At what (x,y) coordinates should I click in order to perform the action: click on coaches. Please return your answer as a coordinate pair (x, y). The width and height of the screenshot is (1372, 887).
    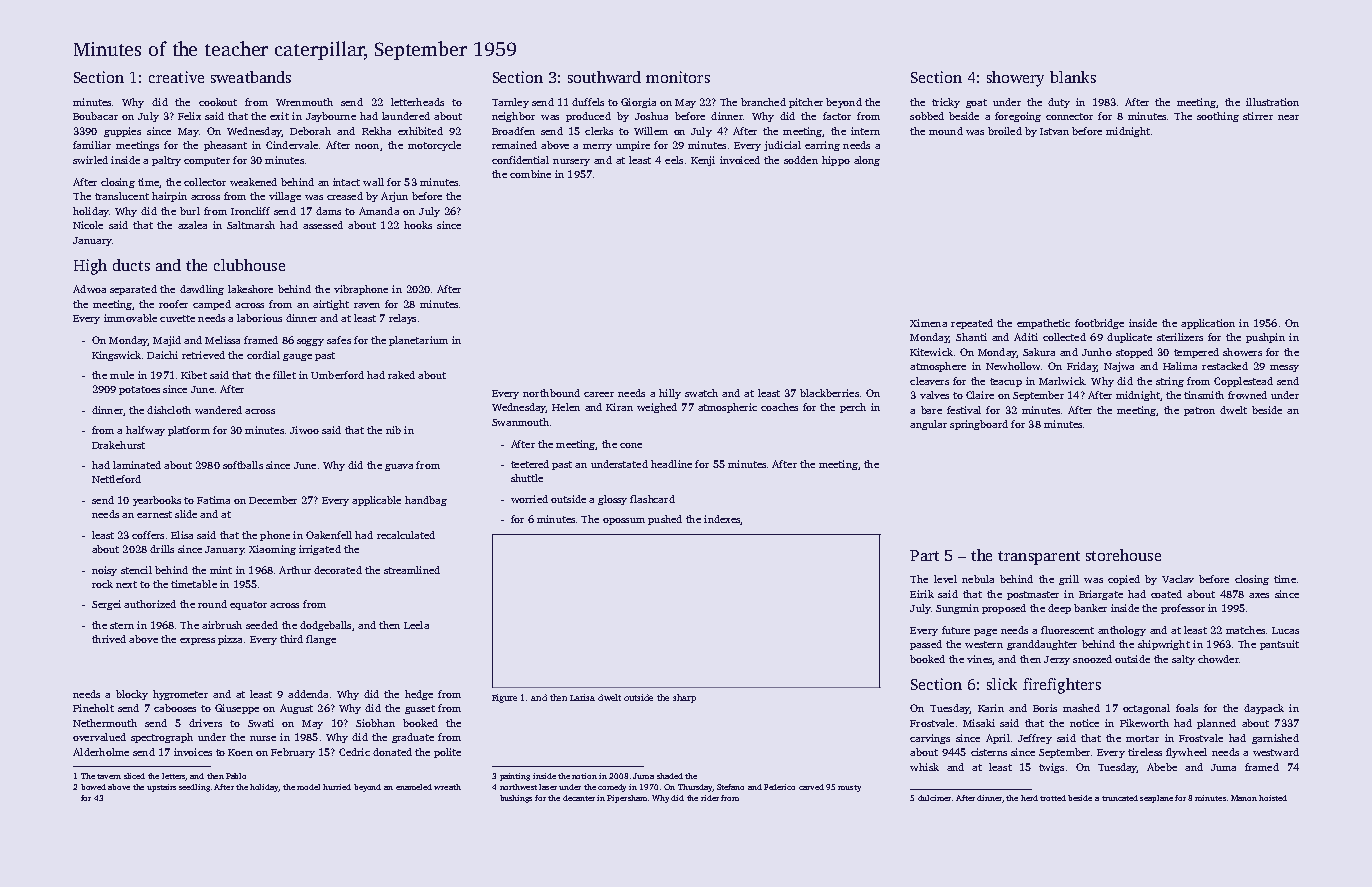
    Looking at the image, I should click on (779, 407).
